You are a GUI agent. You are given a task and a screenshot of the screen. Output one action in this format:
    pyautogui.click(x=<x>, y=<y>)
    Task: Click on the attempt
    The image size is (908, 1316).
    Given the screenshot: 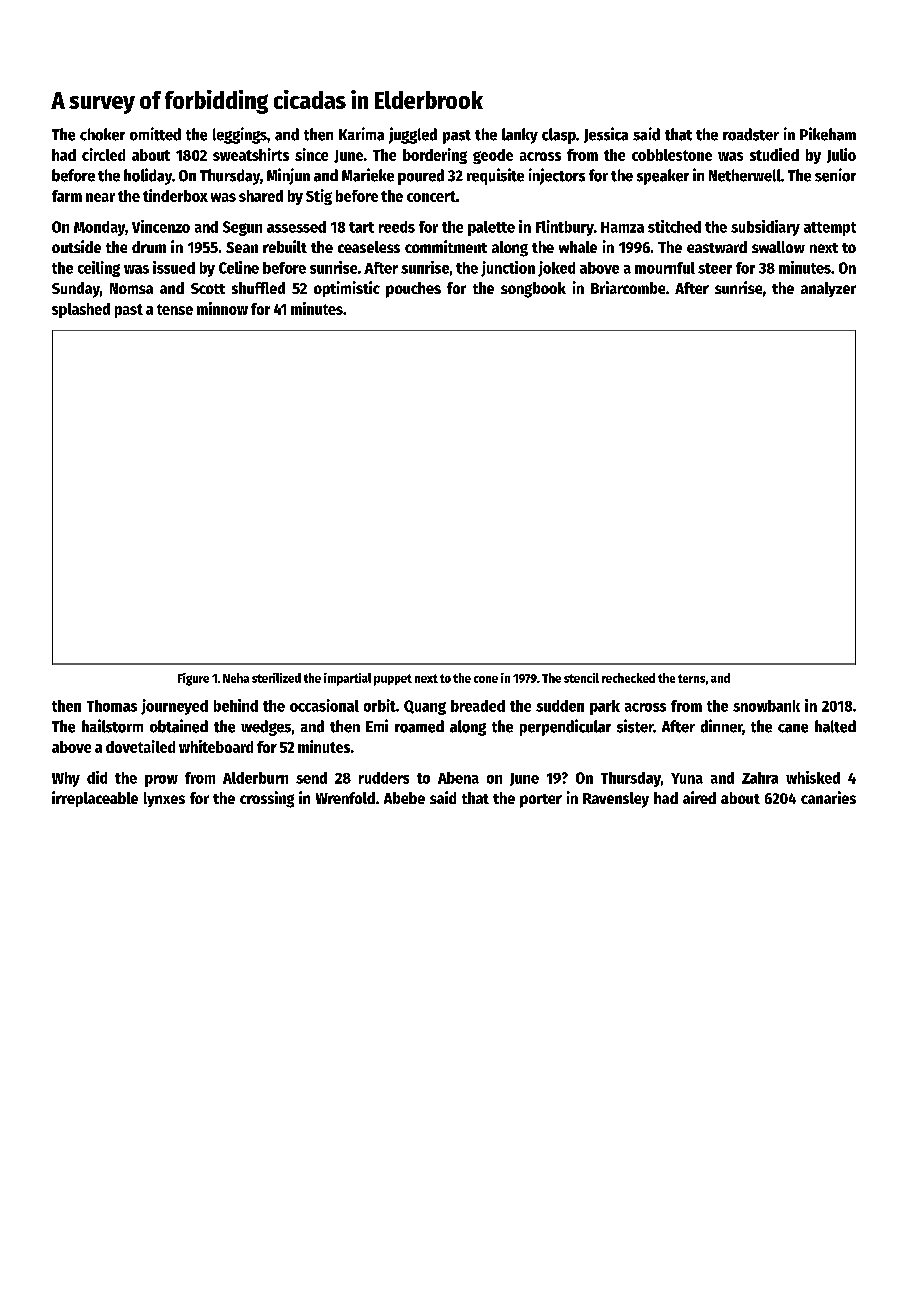 What is the action you would take?
    pyautogui.click(x=830, y=229)
